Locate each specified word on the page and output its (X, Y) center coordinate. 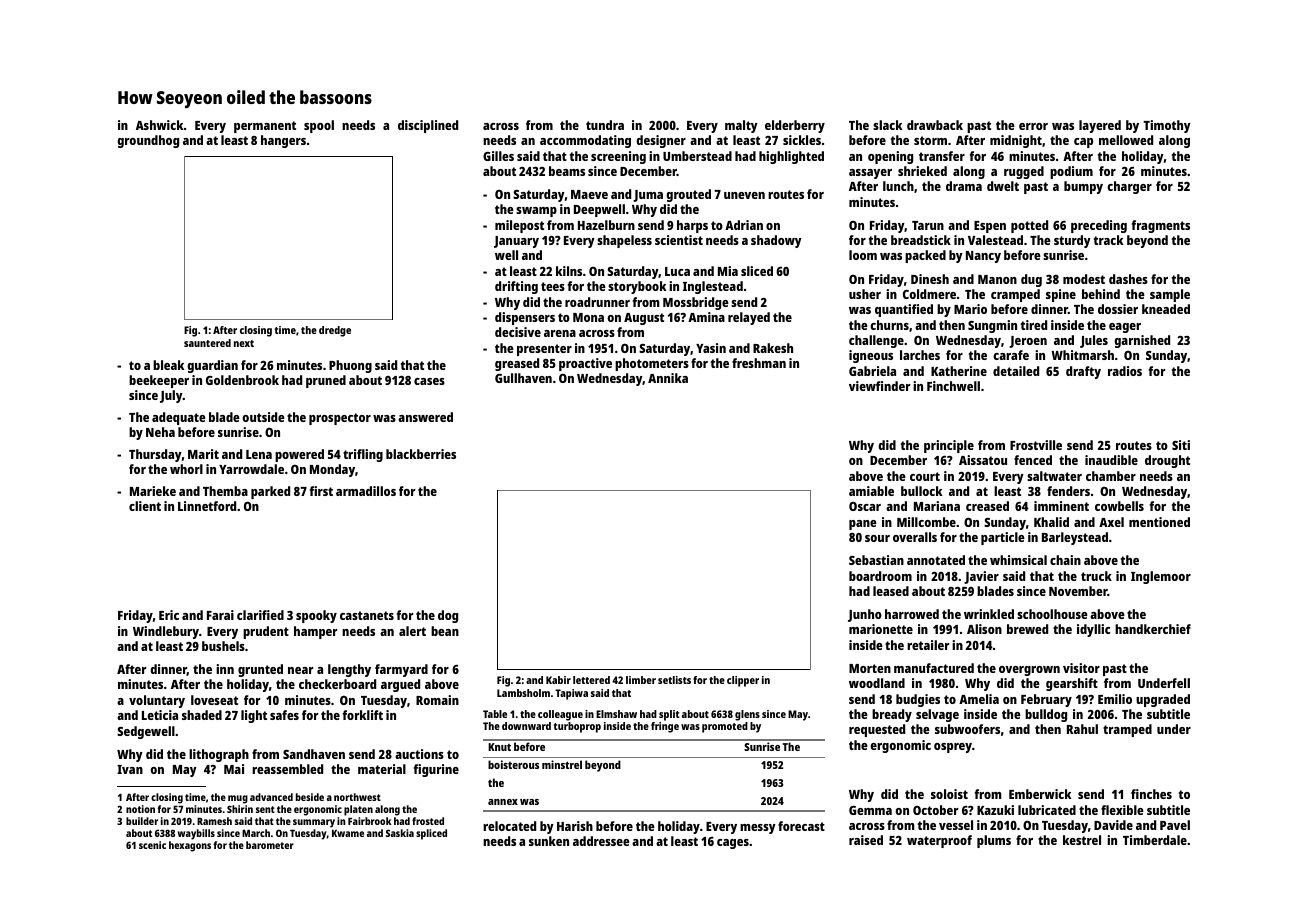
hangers (283, 141)
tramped (1127, 730)
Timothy (1167, 126)
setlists (674, 680)
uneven (744, 195)
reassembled (287, 769)
